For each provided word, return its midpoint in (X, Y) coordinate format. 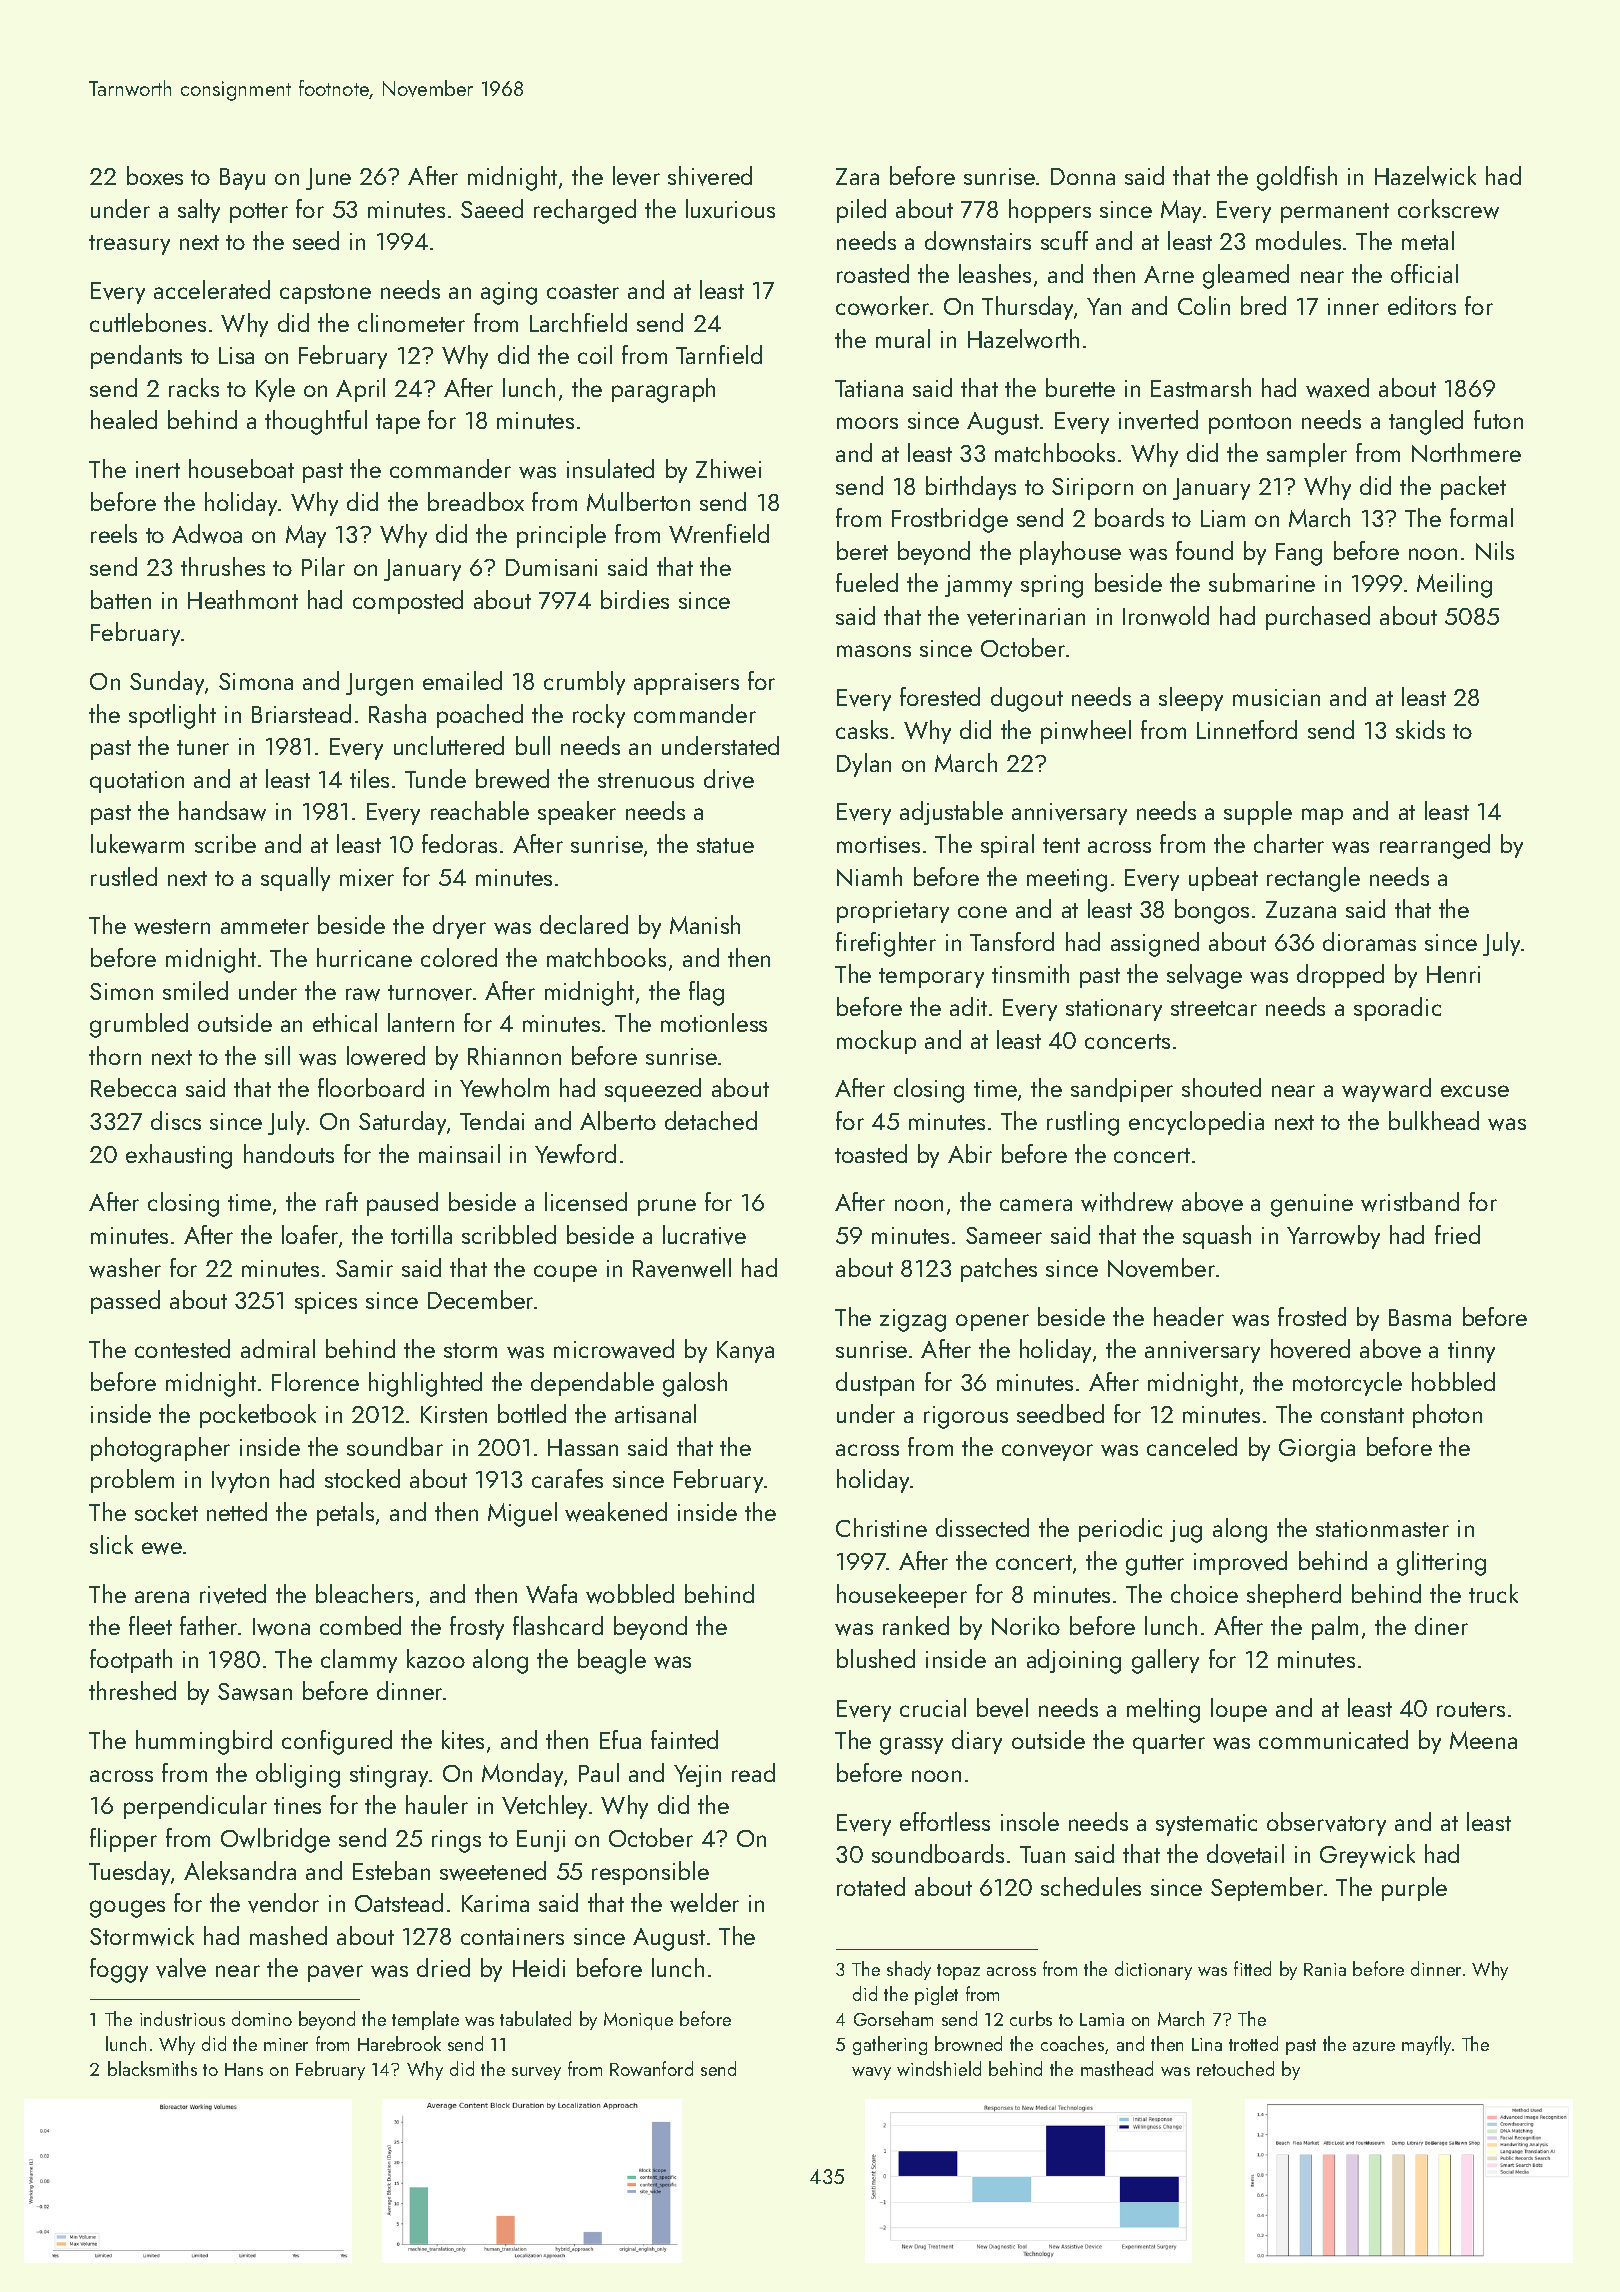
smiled (195, 990)
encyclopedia (1196, 1123)
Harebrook (399, 2043)
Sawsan (255, 1692)
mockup (876, 1042)
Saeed (492, 208)
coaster (583, 291)
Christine (881, 1527)
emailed (462, 680)
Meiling (1454, 585)
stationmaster (1382, 1528)
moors (867, 423)
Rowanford (651, 2068)
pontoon (1250, 424)
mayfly (1426, 2045)
